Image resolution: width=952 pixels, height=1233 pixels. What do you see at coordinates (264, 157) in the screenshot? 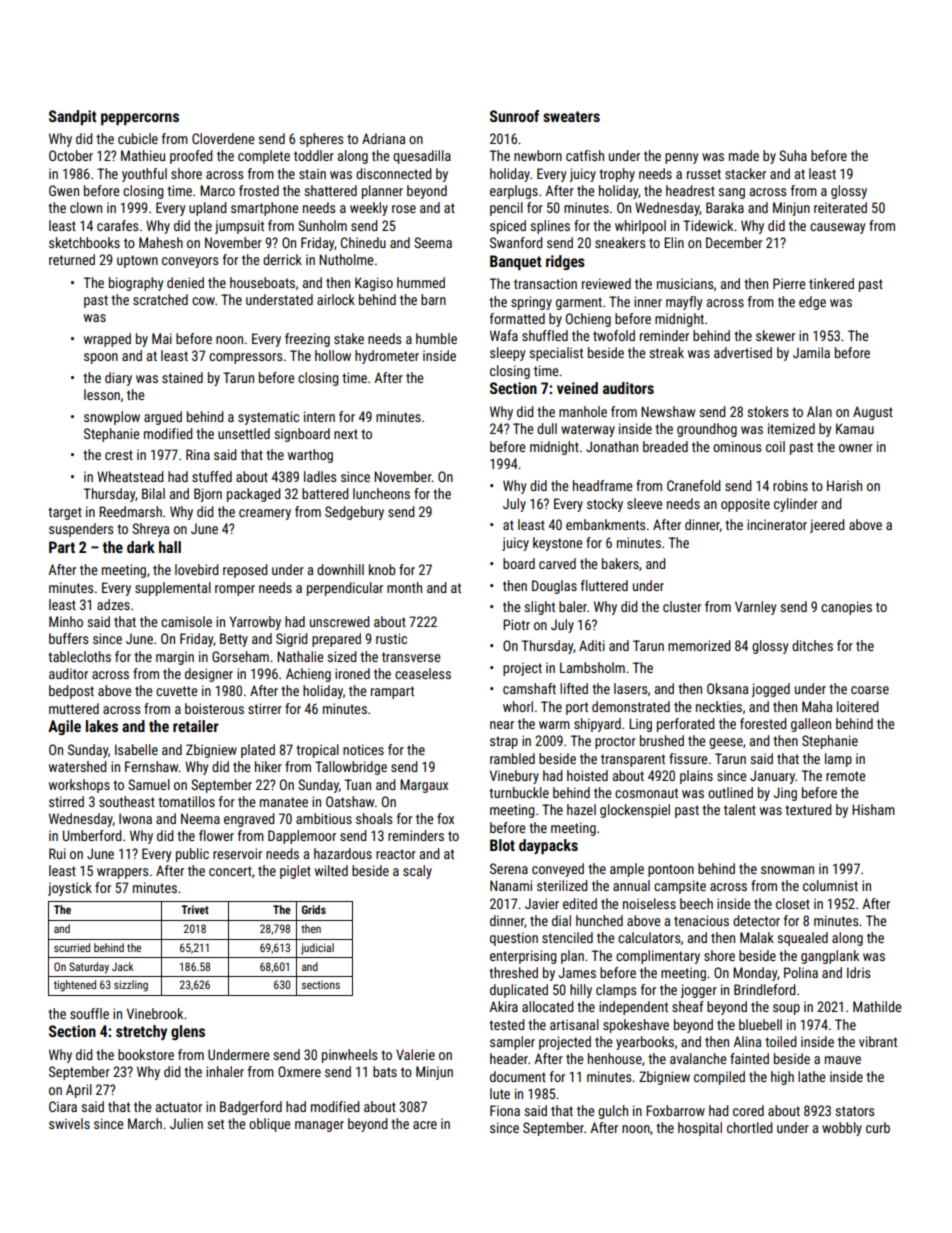
I see `complete` at bounding box center [264, 157].
